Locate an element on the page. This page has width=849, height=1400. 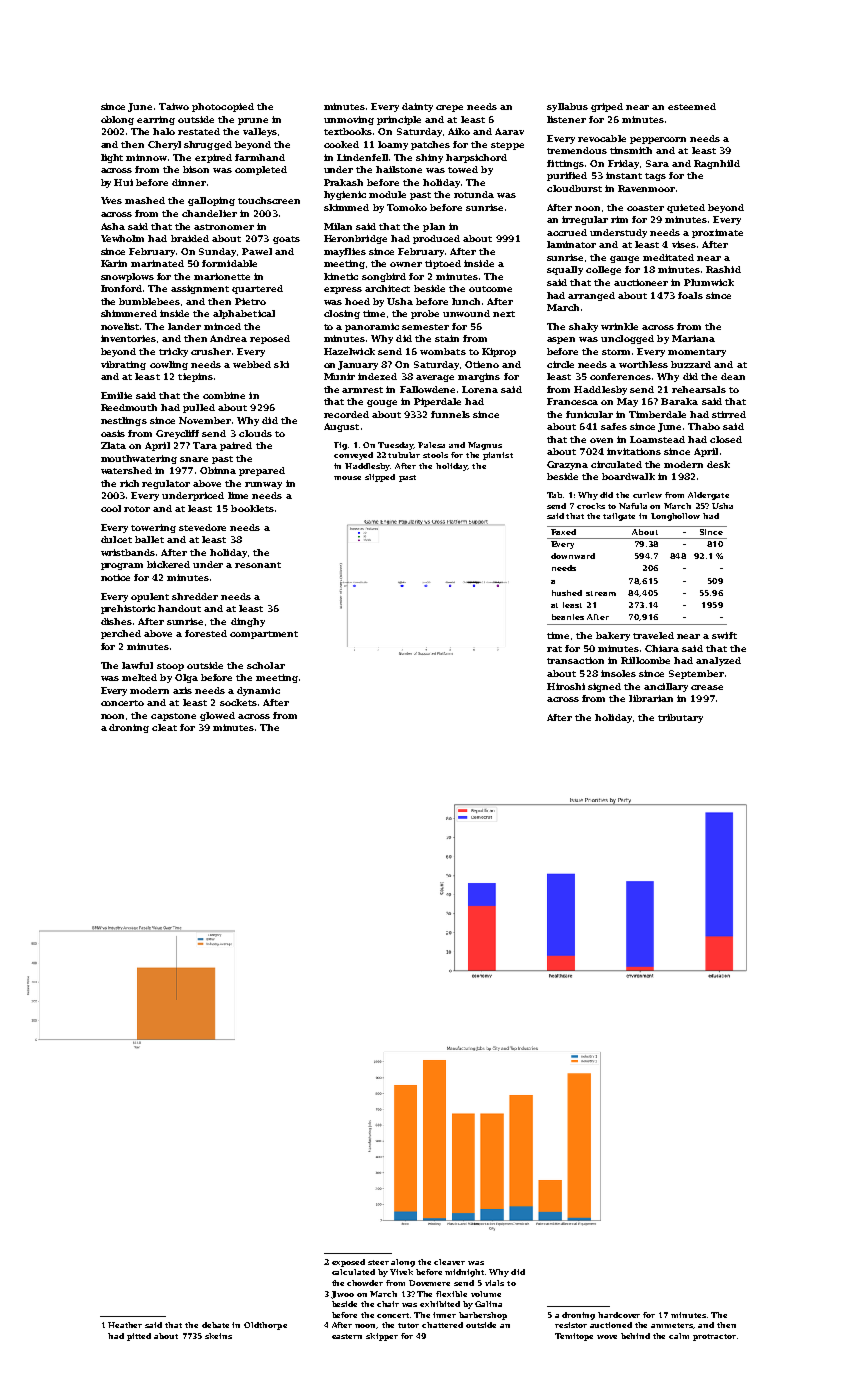
cleat is located at coordinates (164, 727).
